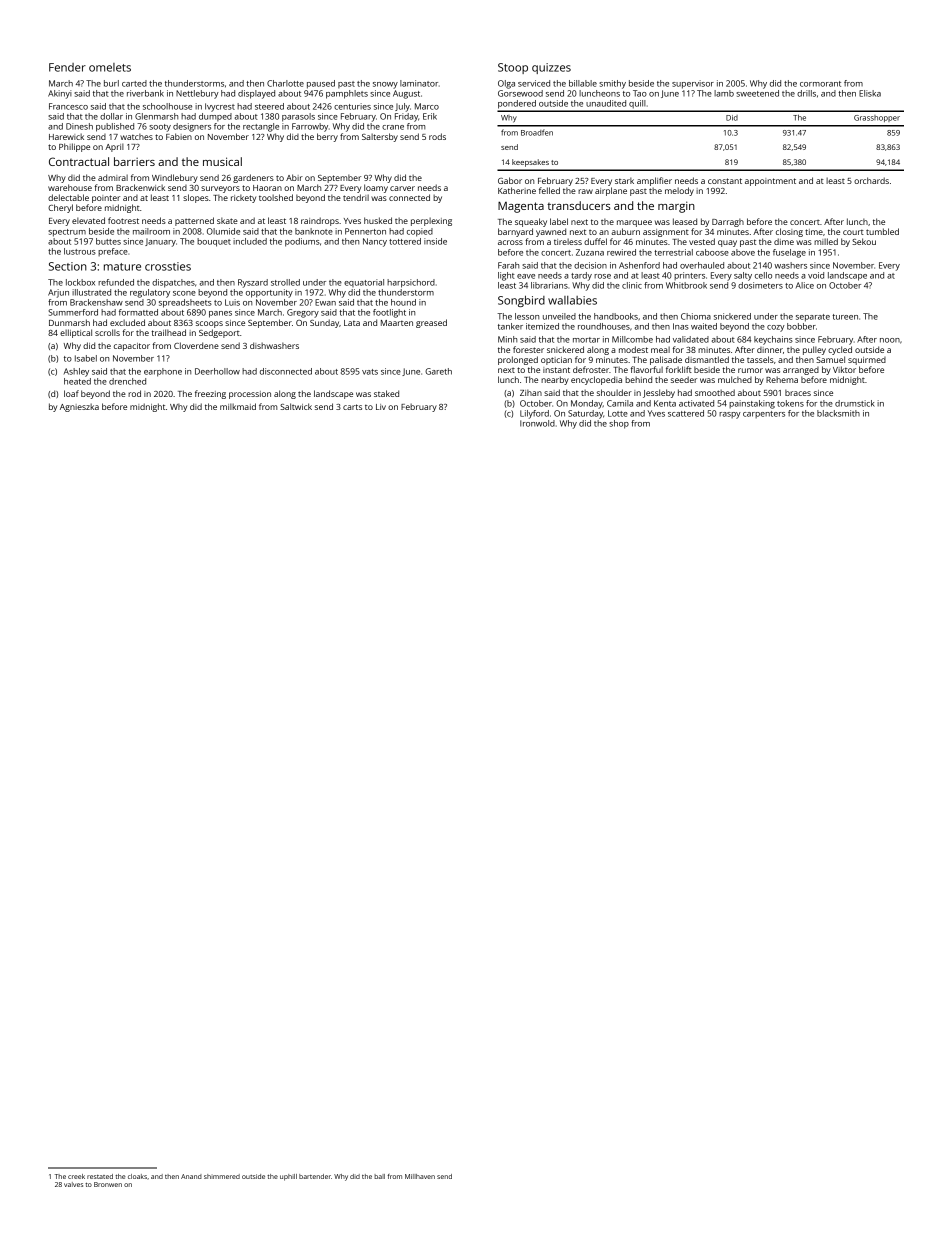  I want to click on Millhaven, so click(420, 1176).
